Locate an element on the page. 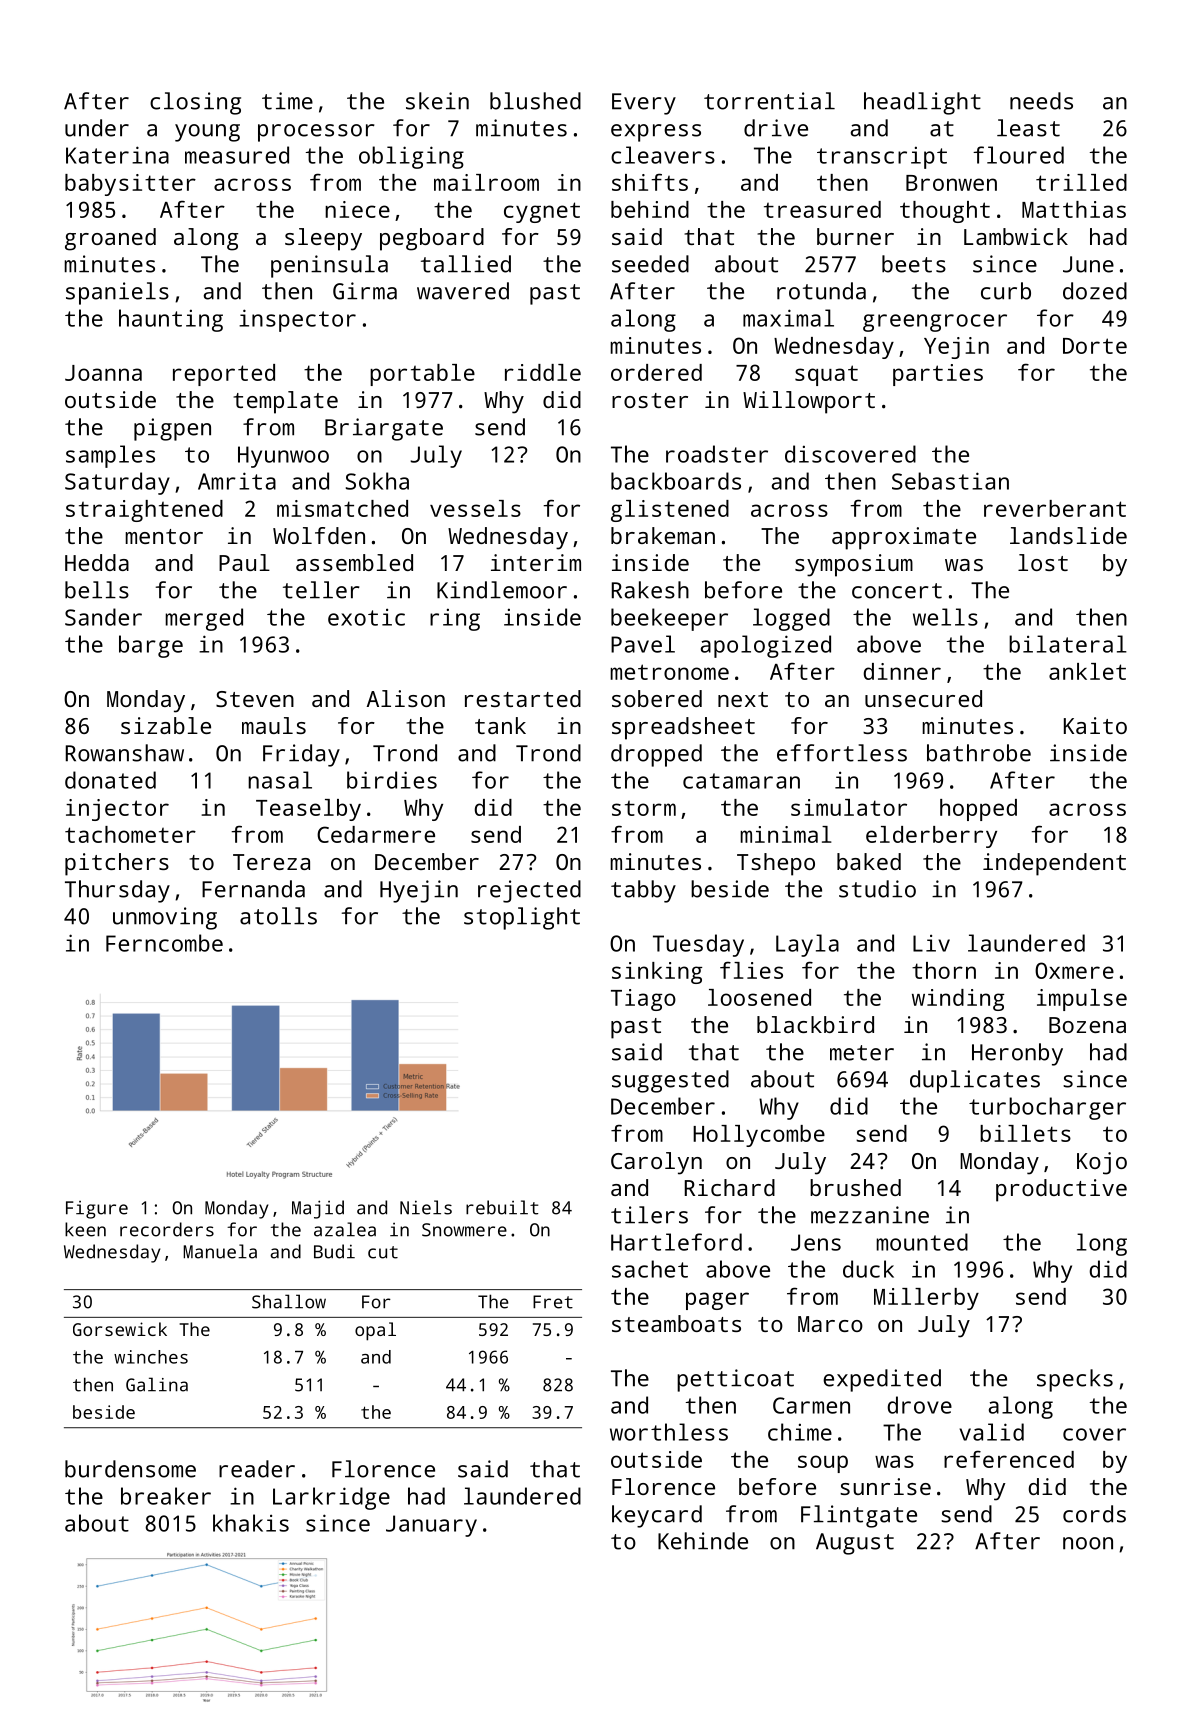 Image resolution: width=1192 pixels, height=1727 pixels. Oxmere is located at coordinates (1074, 970).
